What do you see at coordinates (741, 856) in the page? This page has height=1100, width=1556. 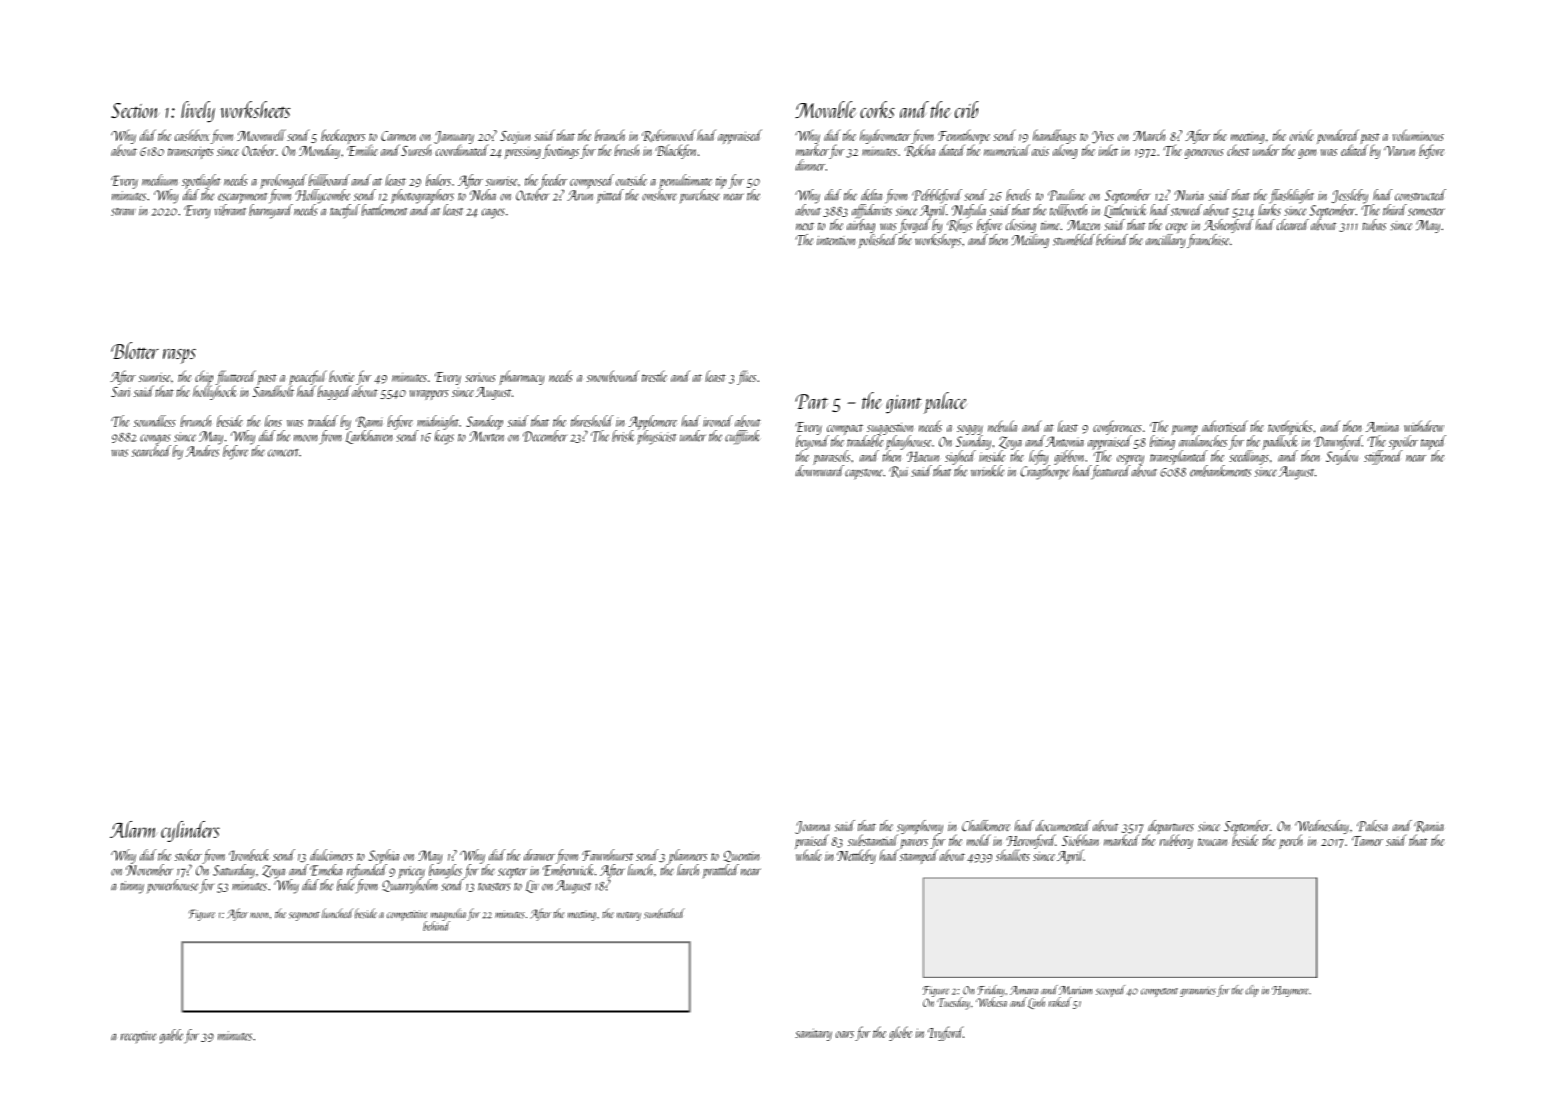 I see `Quentin` at bounding box center [741, 856].
